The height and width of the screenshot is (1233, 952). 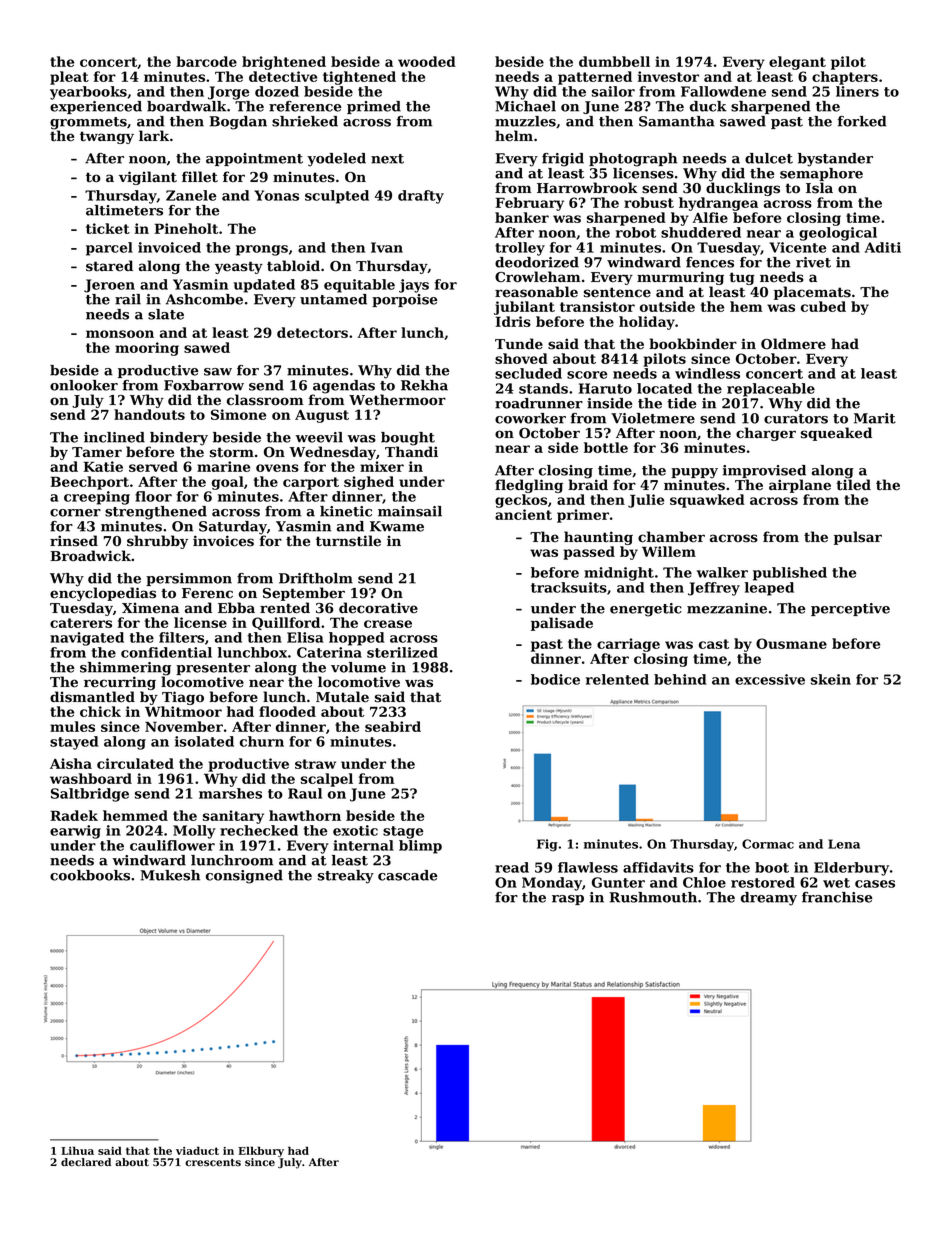 I want to click on crescents, so click(x=213, y=1163).
